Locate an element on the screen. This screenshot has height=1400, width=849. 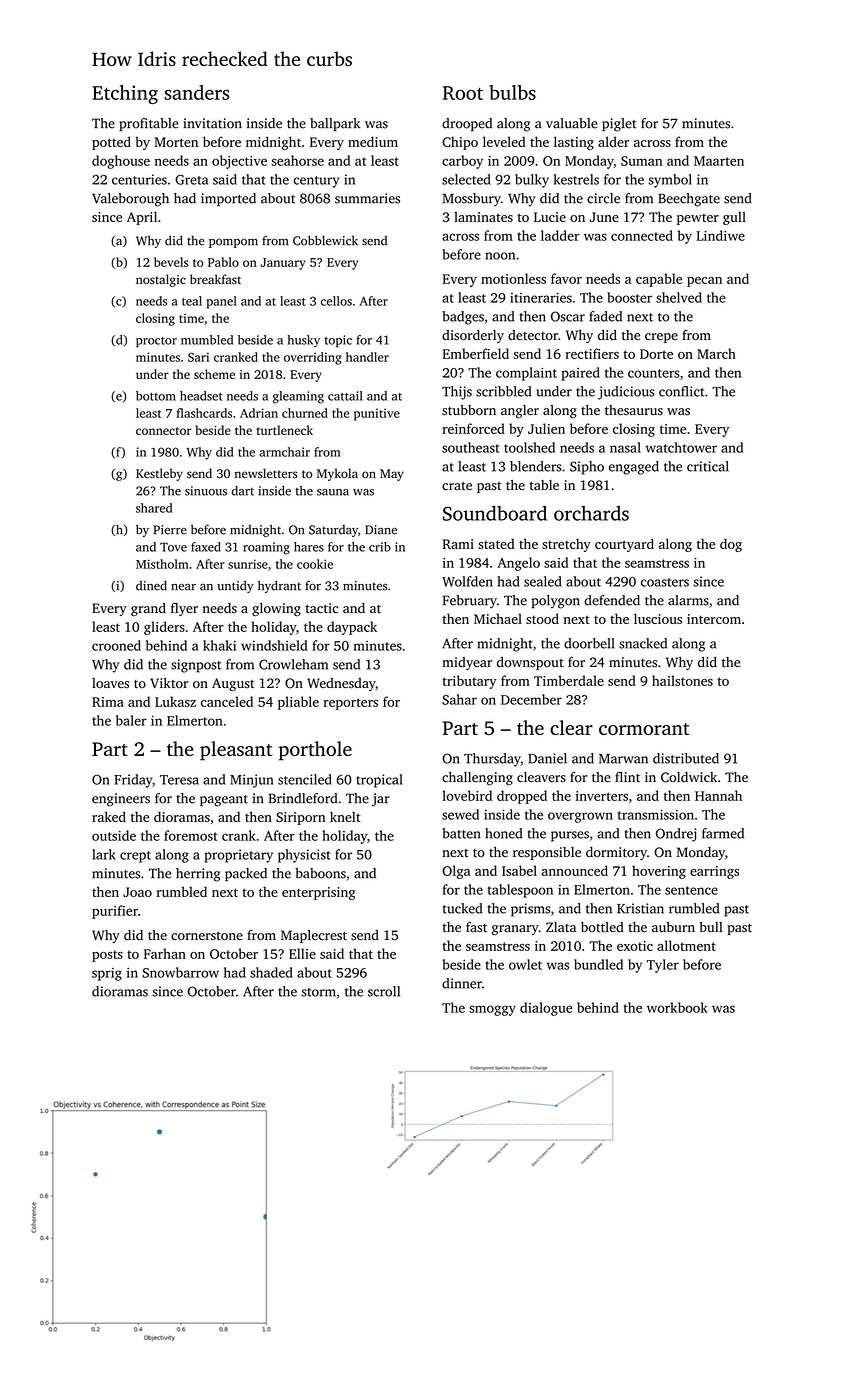
coasters is located at coordinates (665, 582).
